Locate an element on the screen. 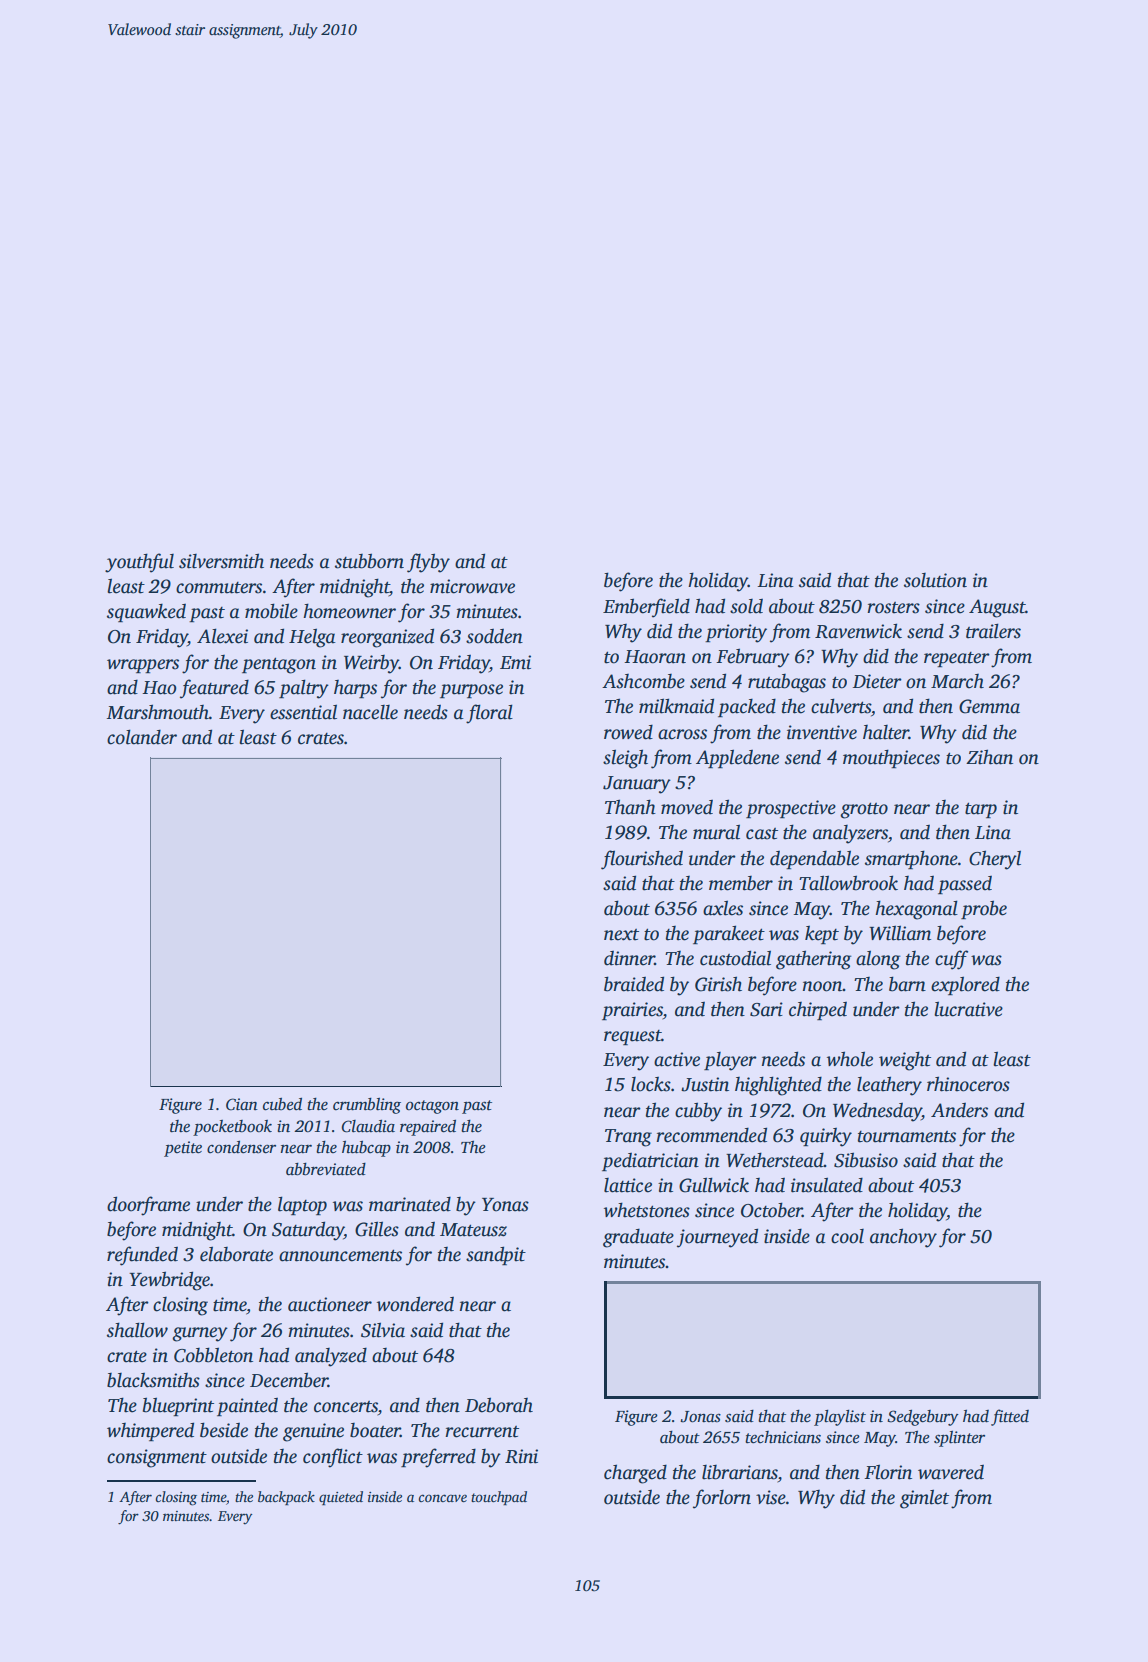 Image resolution: width=1148 pixels, height=1662 pixels. Trang is located at coordinates (628, 1138).
